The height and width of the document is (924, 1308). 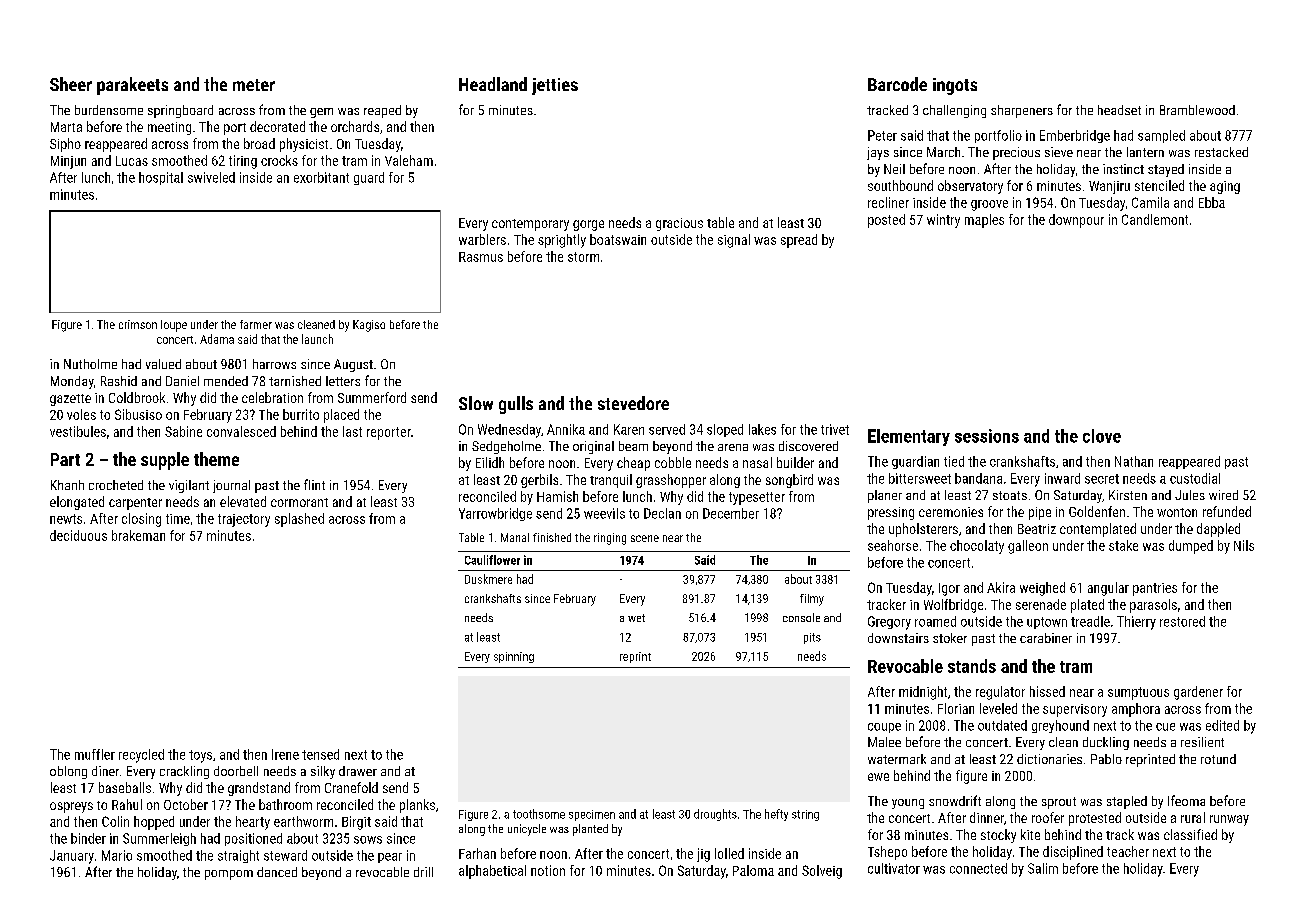 What do you see at coordinates (955, 86) in the document?
I see `ingots` at bounding box center [955, 86].
